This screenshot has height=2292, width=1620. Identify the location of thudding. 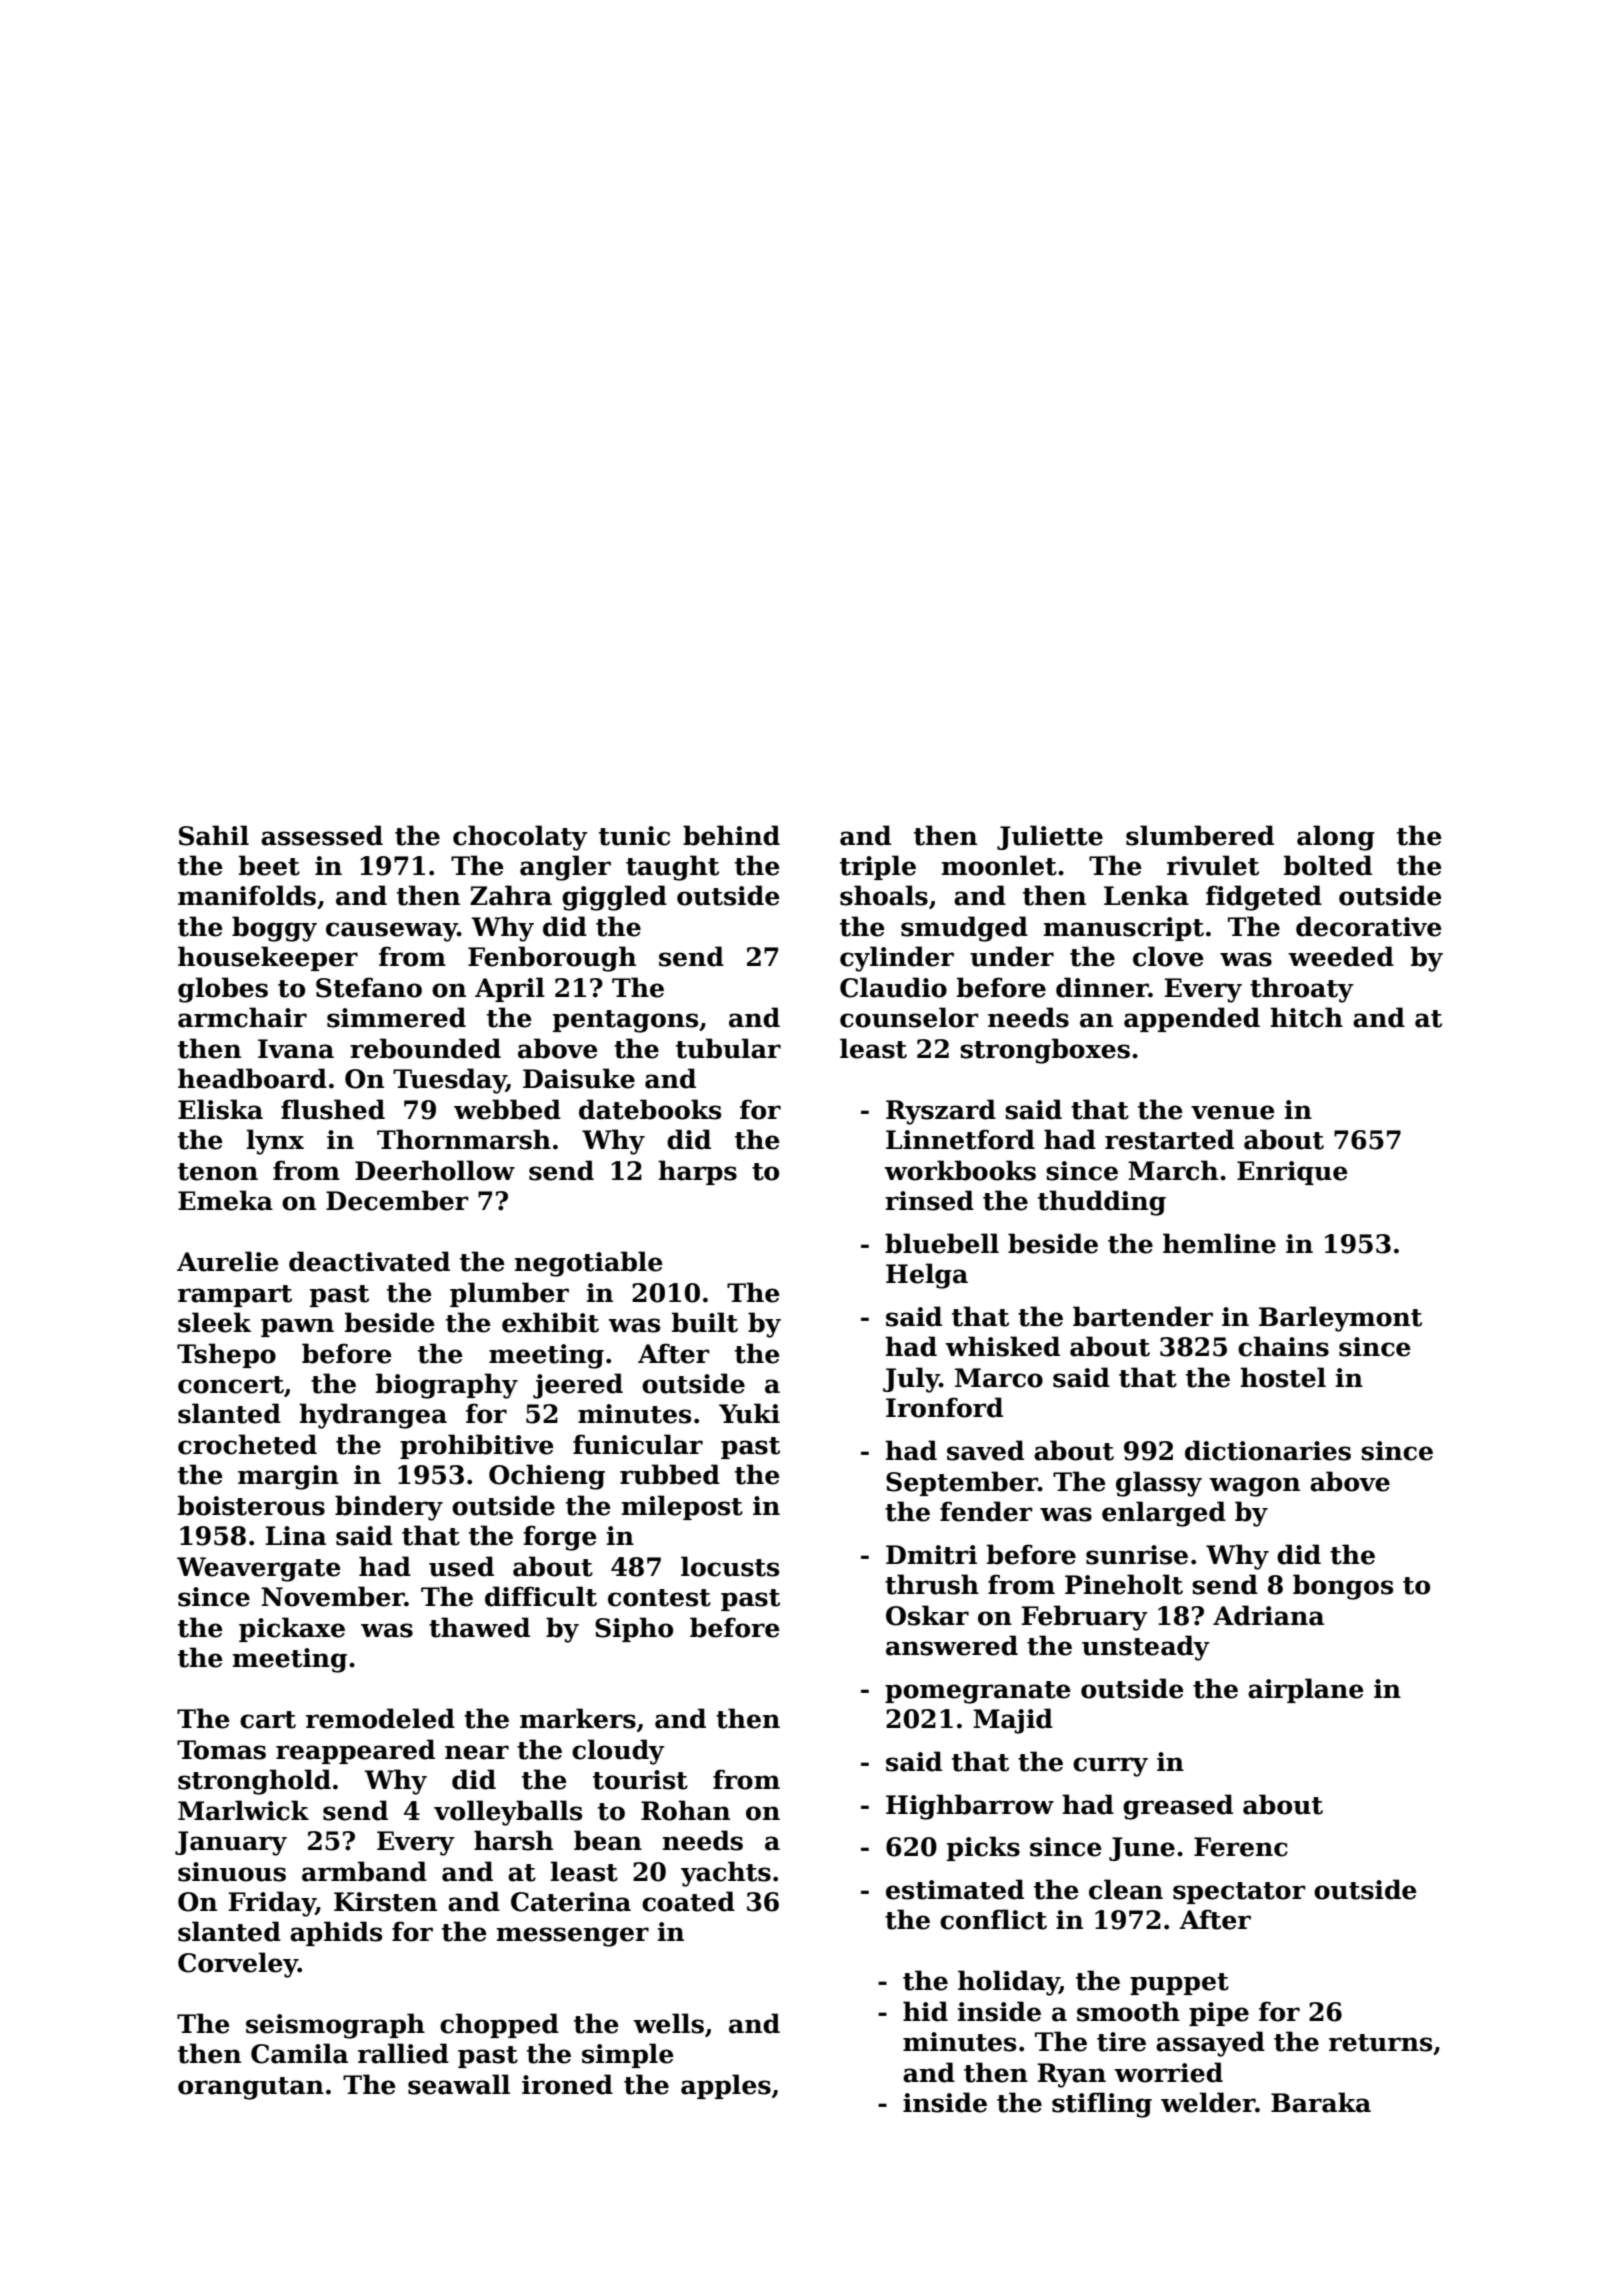
(1102, 1203).
